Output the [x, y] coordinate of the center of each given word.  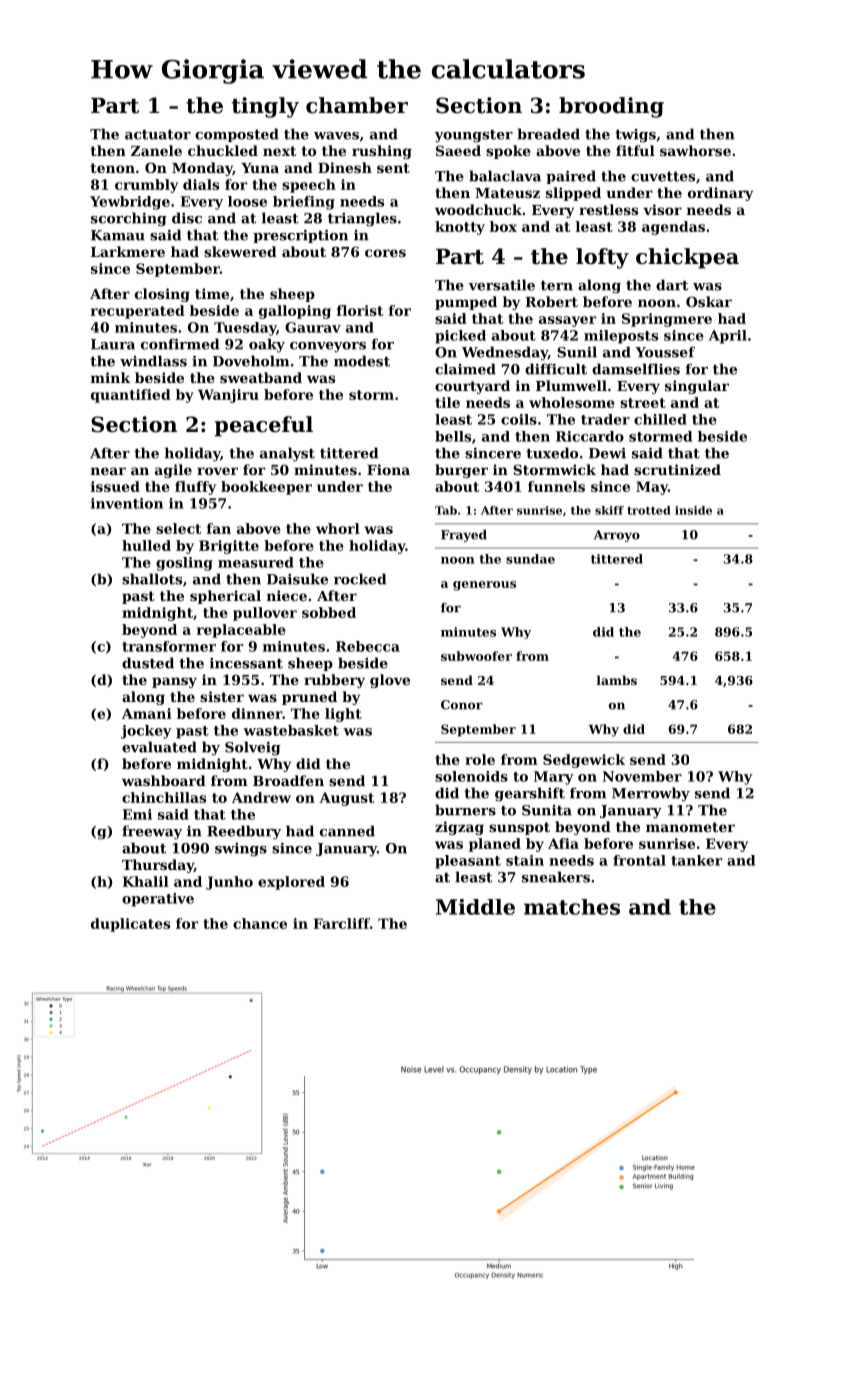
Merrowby [651, 794]
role [480, 759]
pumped [466, 303]
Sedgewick [584, 761]
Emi [137, 814]
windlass [153, 361]
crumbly [146, 186]
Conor [462, 705]
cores [385, 253]
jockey [146, 732]
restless [608, 209]
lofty [602, 258]
